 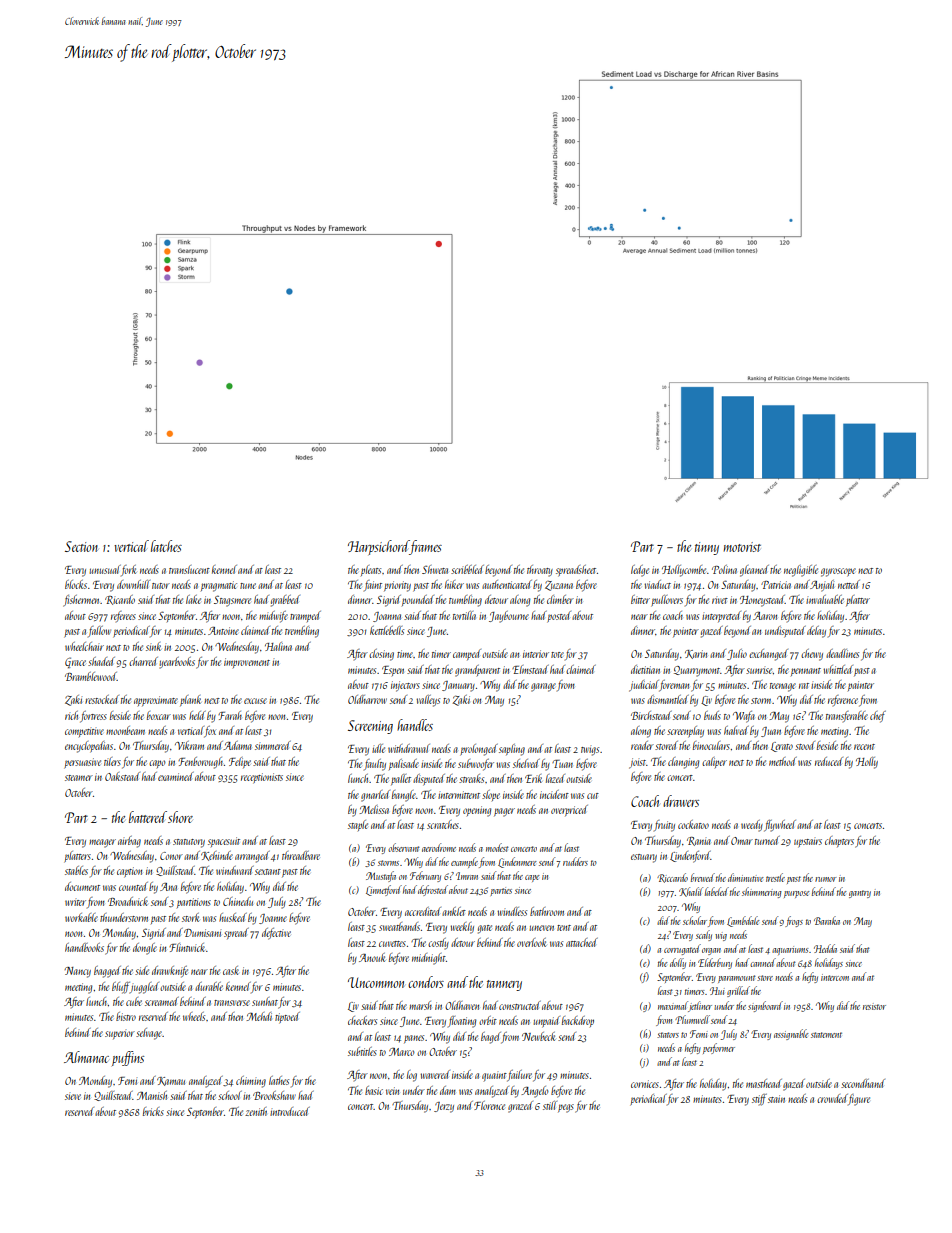 I want to click on receptionists, so click(x=262, y=778).
